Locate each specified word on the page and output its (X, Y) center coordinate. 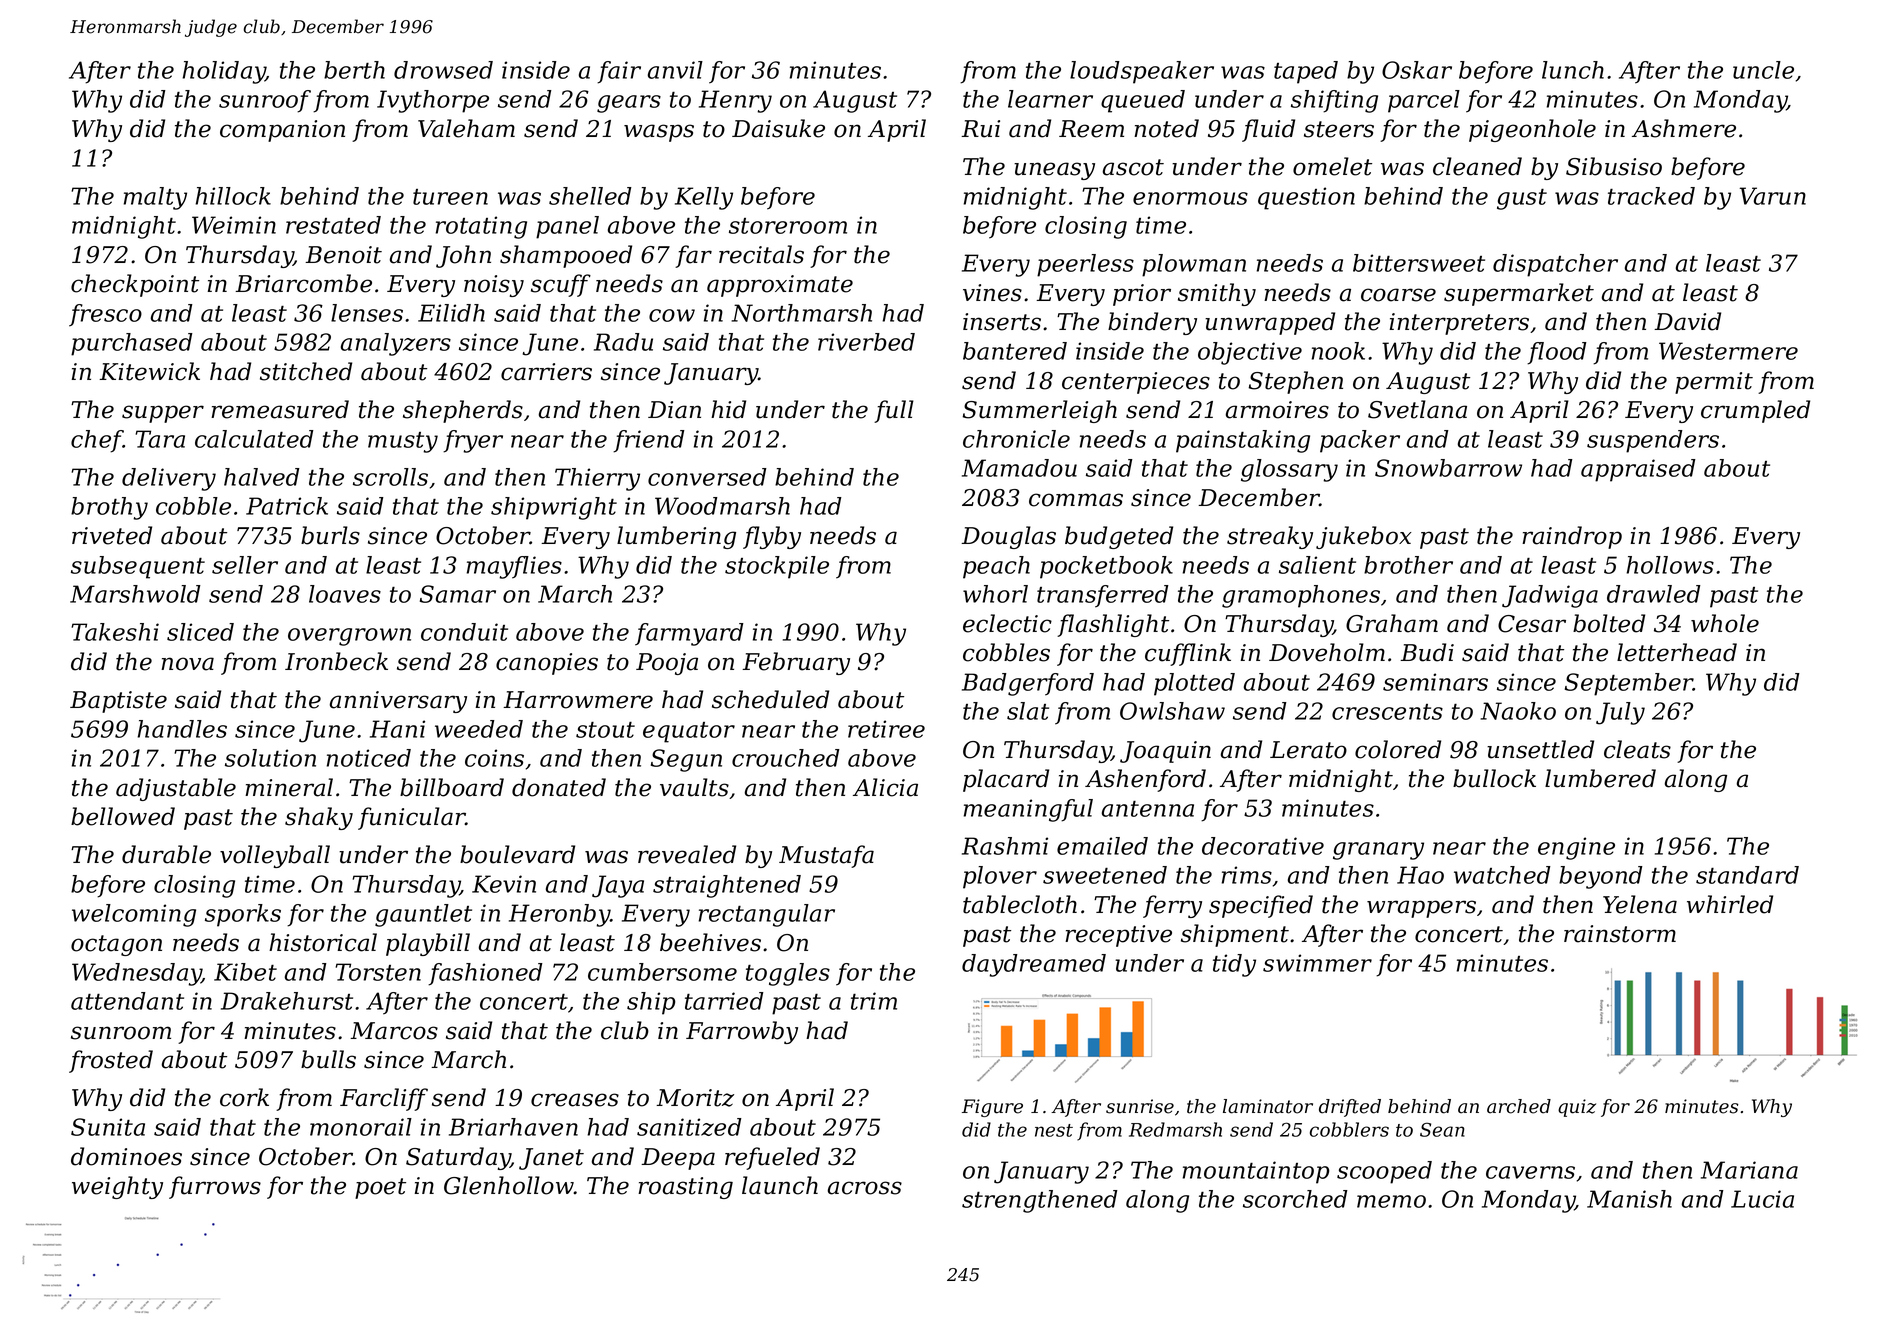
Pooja (667, 664)
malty (155, 198)
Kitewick (149, 371)
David (1687, 321)
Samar (458, 594)
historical (323, 942)
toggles (788, 974)
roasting (685, 1188)
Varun (1773, 196)
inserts (1002, 322)
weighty (117, 1187)
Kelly (704, 198)
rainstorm (1620, 934)
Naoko (1518, 711)
